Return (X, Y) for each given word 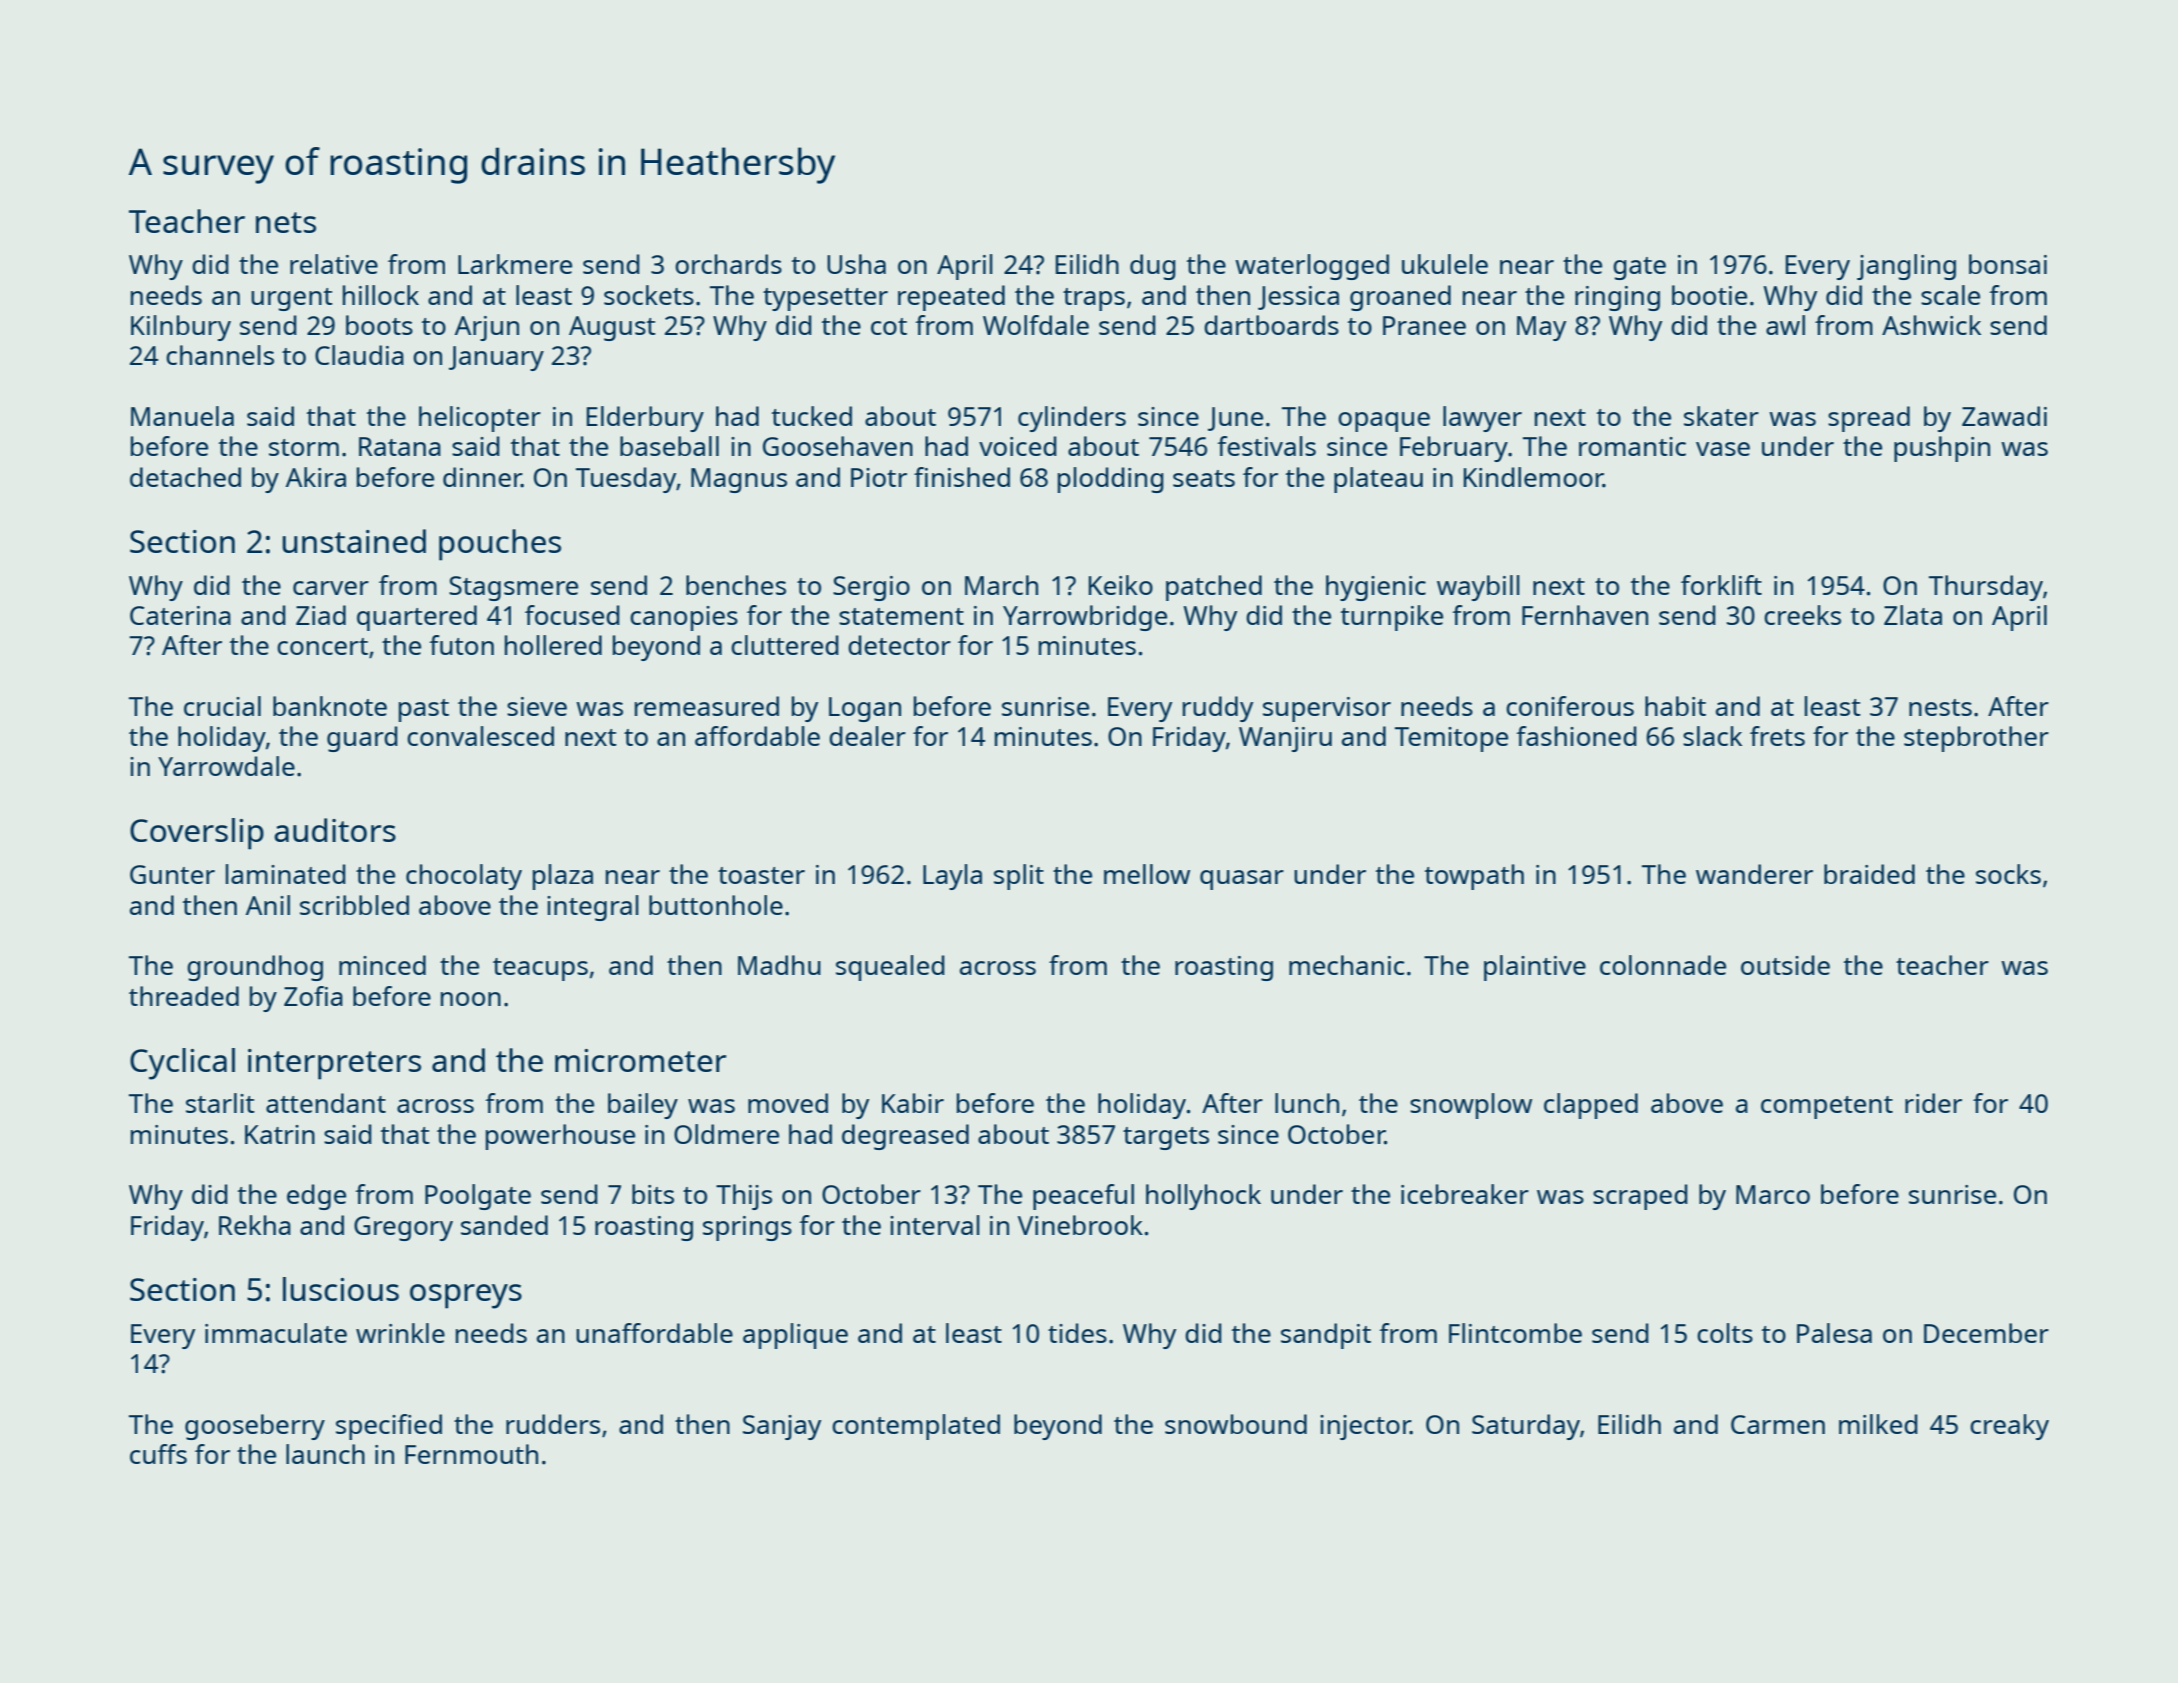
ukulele (1445, 264)
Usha (856, 264)
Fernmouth (471, 1454)
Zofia (313, 996)
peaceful (1083, 1197)
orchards (728, 264)
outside (1785, 965)
